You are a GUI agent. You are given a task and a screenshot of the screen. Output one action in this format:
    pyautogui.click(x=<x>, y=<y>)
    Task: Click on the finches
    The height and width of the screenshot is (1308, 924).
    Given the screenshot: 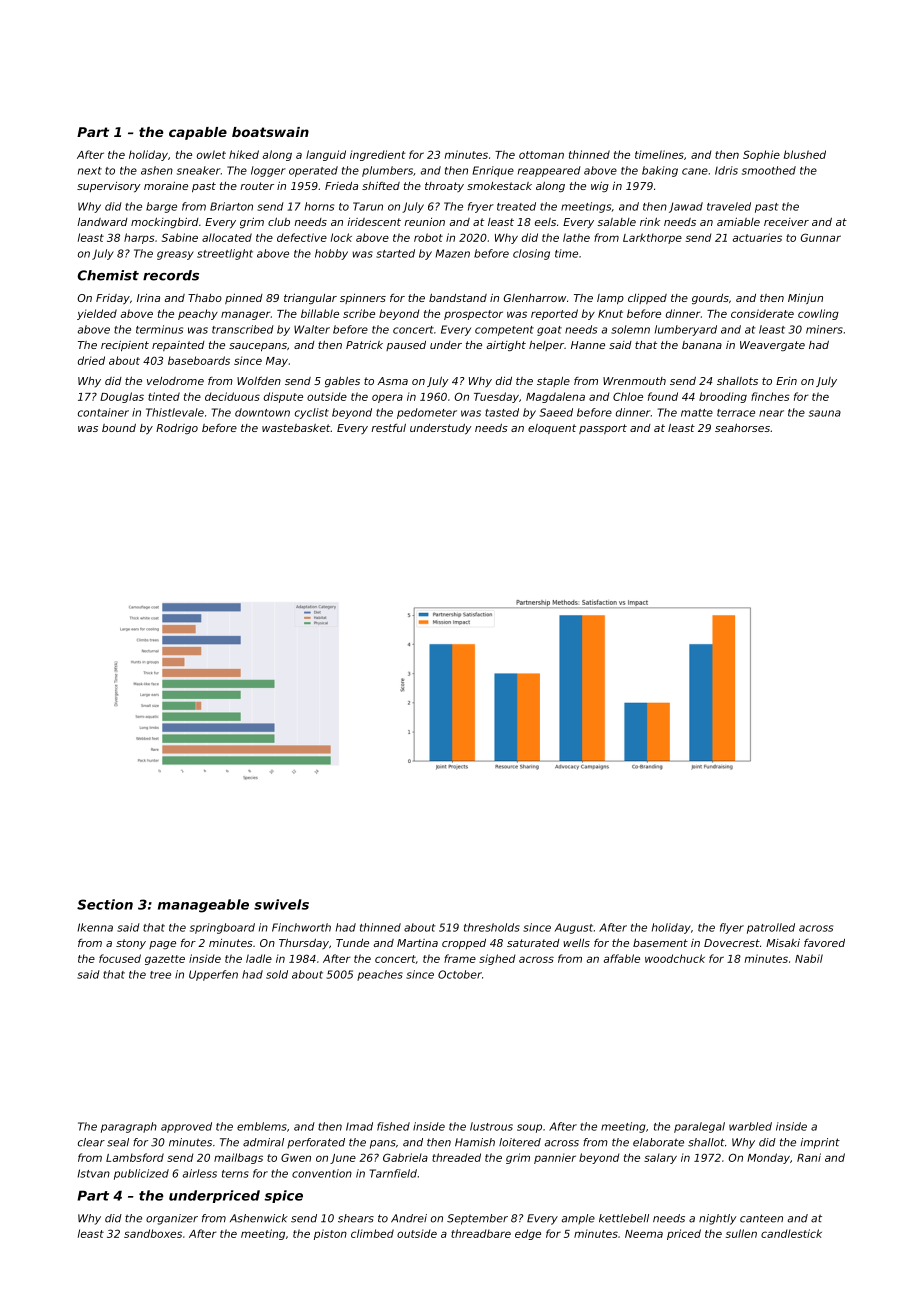 What is the action you would take?
    pyautogui.click(x=770, y=396)
